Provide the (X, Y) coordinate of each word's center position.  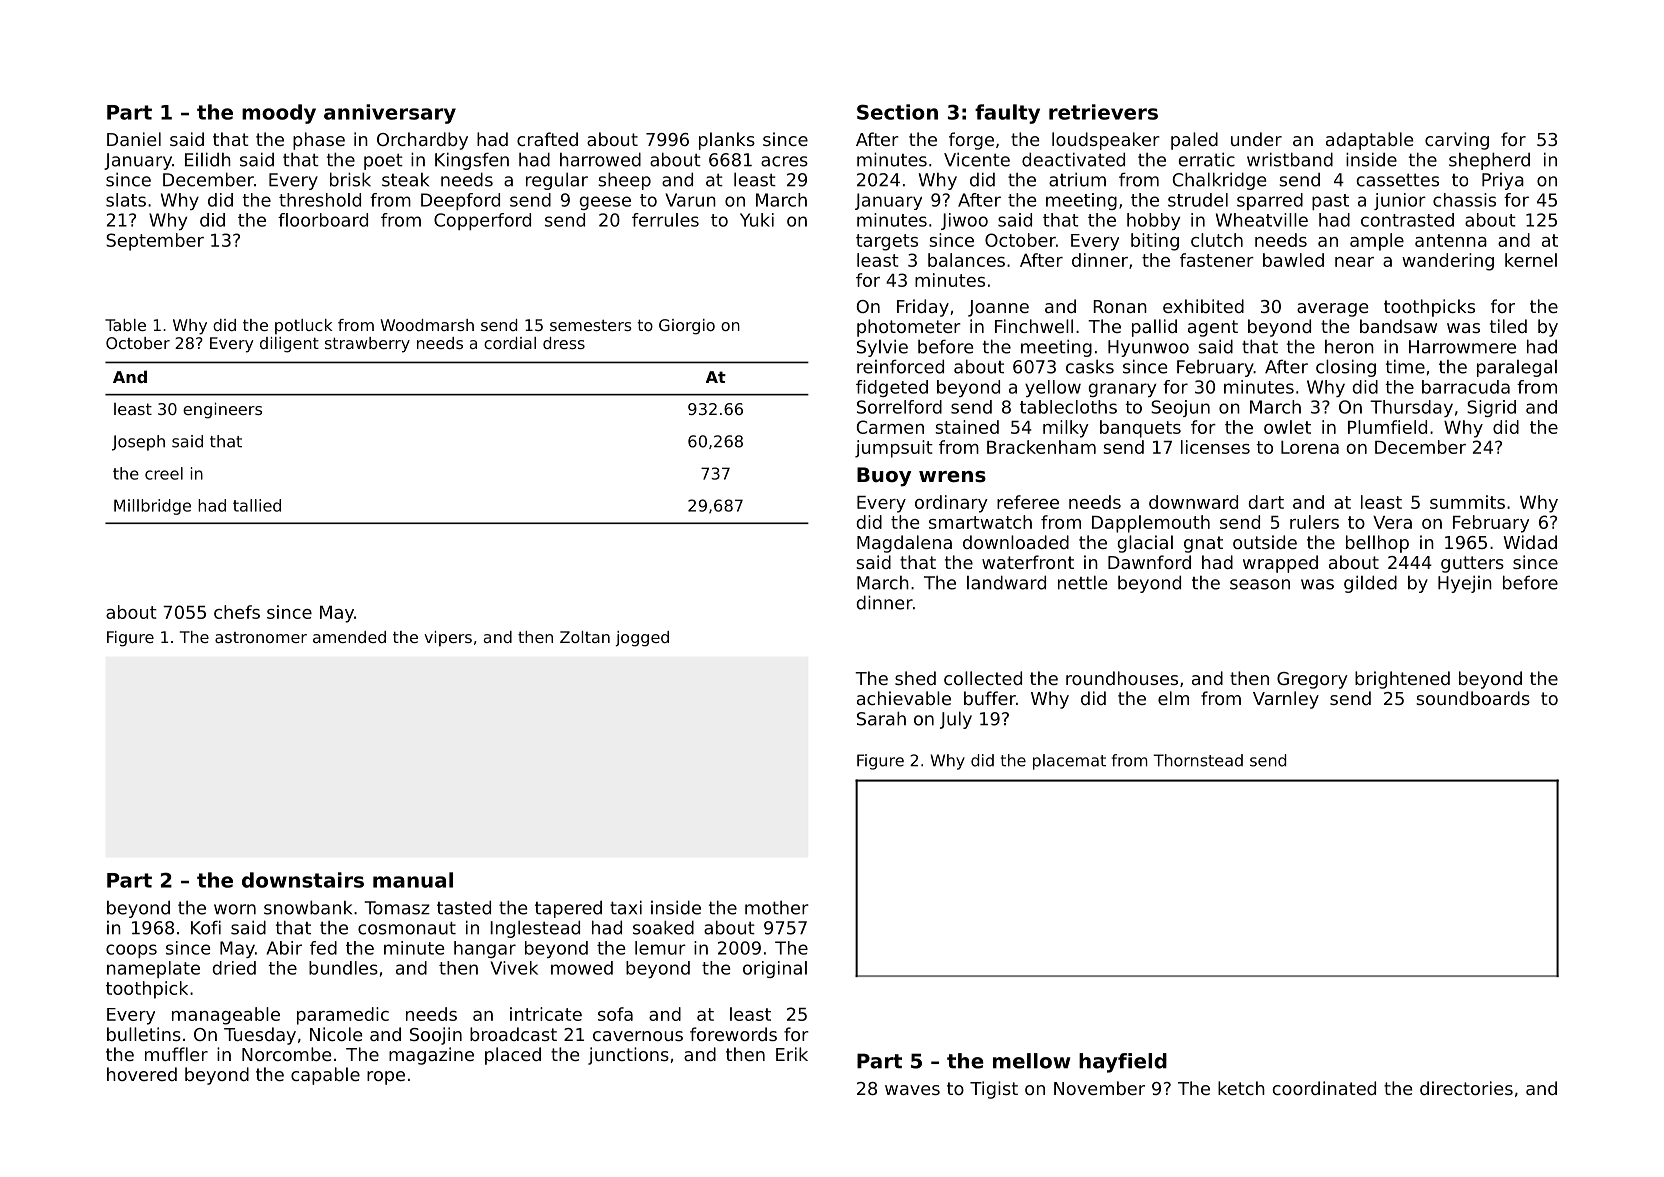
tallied (257, 505)
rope (386, 1078)
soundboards (1473, 698)
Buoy (884, 477)
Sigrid (1491, 408)
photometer (909, 328)
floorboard (323, 220)
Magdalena (904, 544)
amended (349, 637)
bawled (1293, 260)
